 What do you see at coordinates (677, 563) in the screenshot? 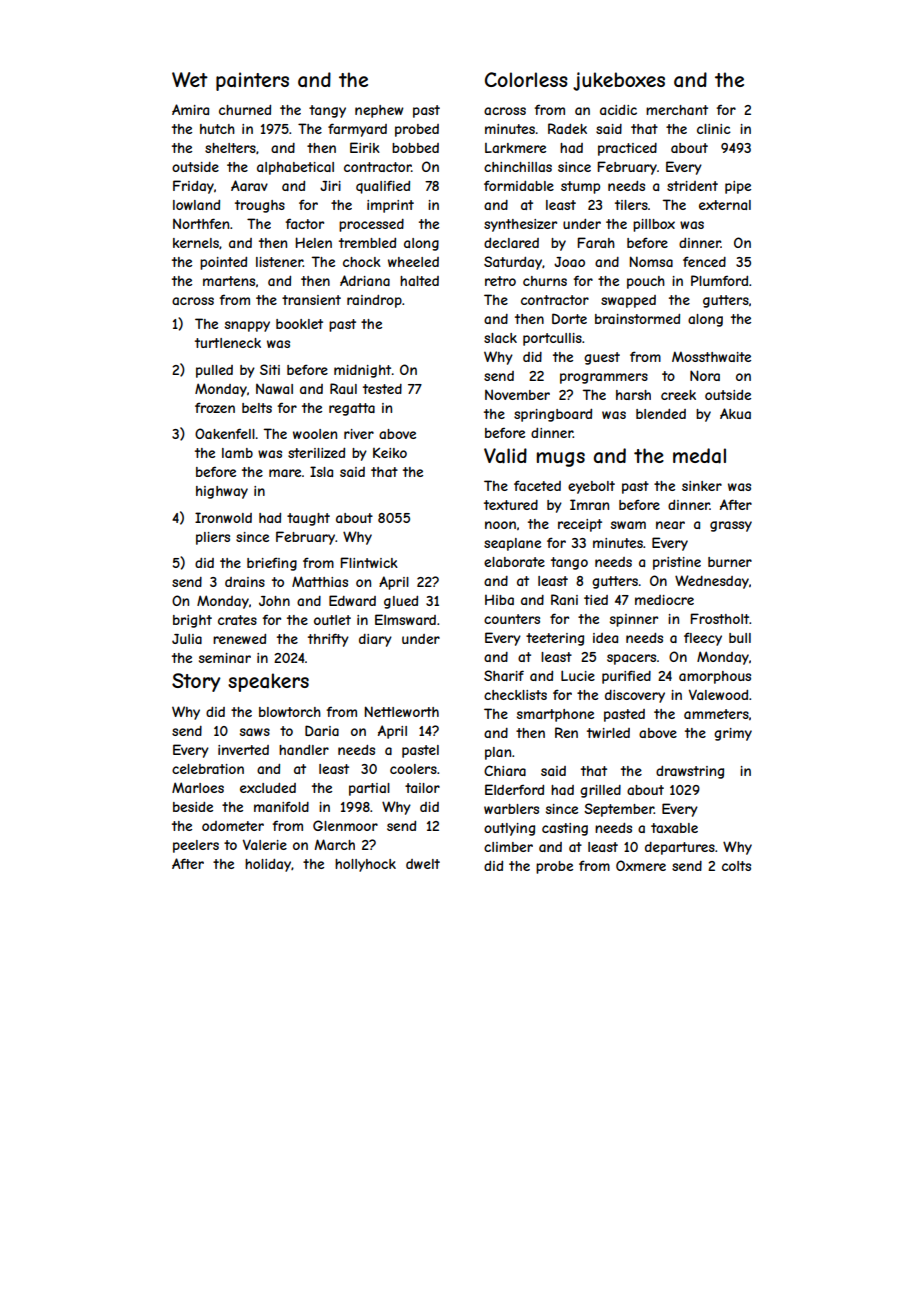
I see `pristine` at bounding box center [677, 563].
